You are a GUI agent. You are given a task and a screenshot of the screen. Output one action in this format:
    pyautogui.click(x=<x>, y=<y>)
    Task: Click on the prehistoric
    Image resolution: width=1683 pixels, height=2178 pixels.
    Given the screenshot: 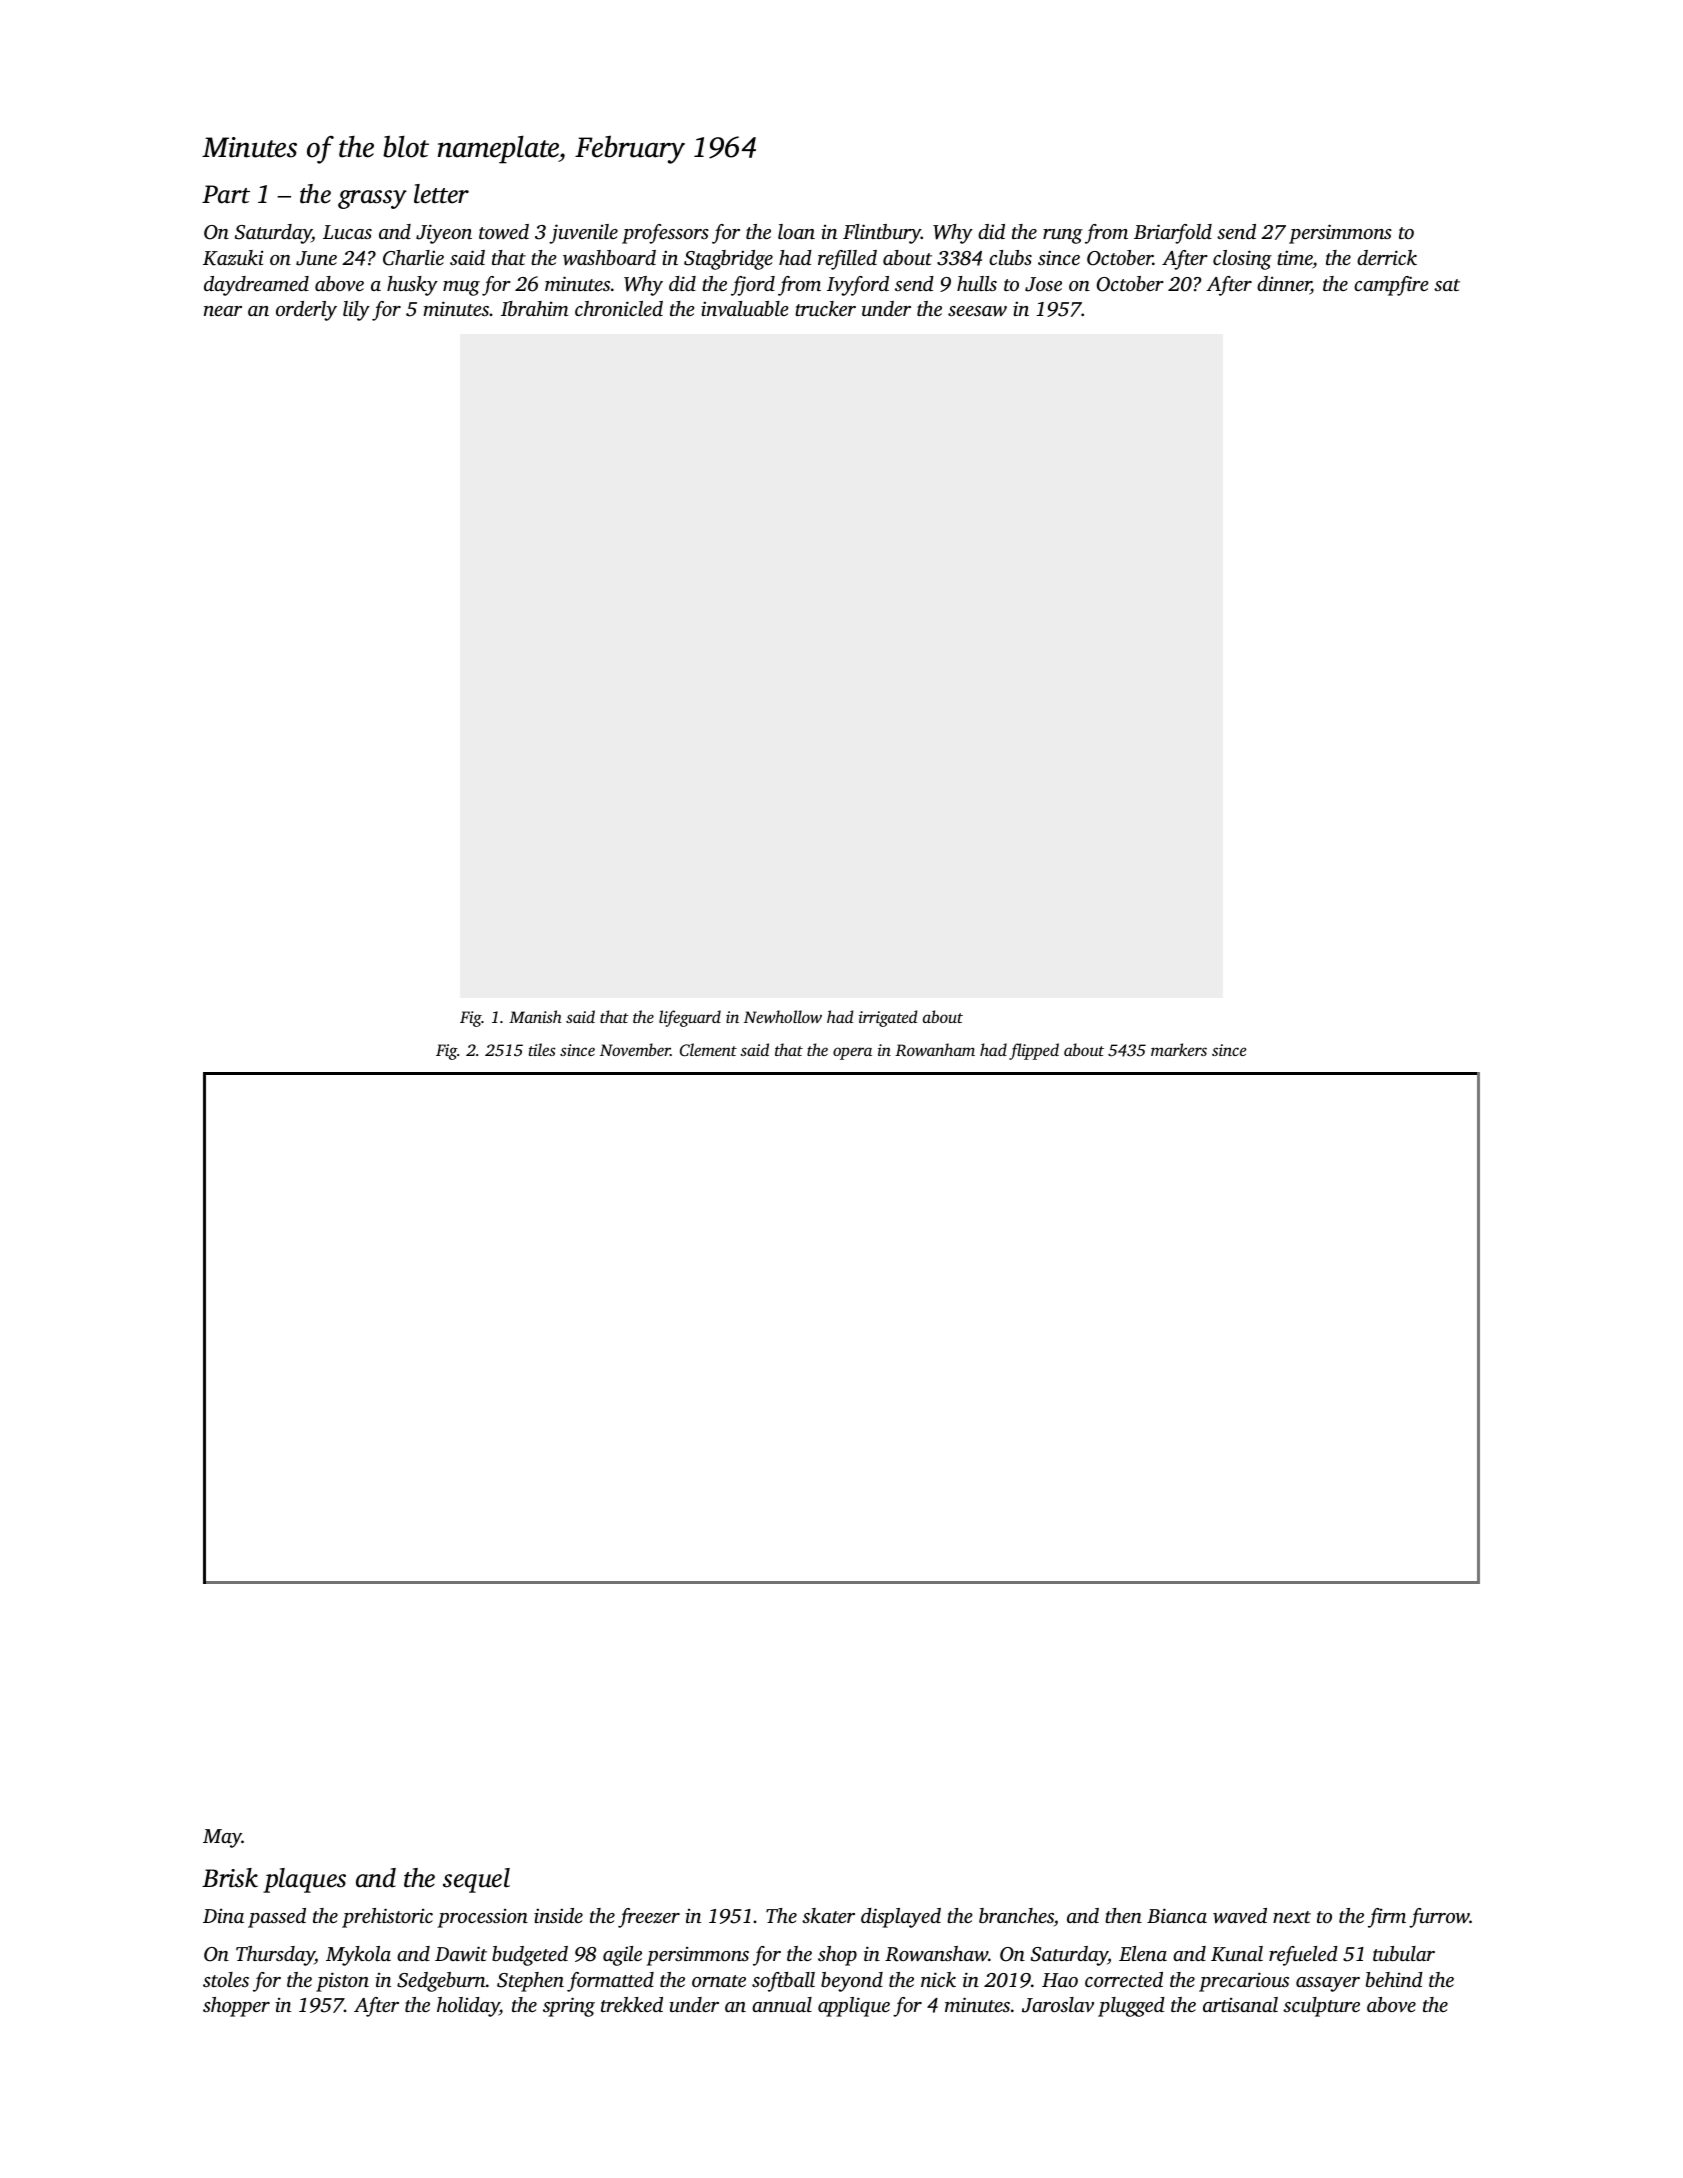 What is the action you would take?
    pyautogui.click(x=387, y=1918)
